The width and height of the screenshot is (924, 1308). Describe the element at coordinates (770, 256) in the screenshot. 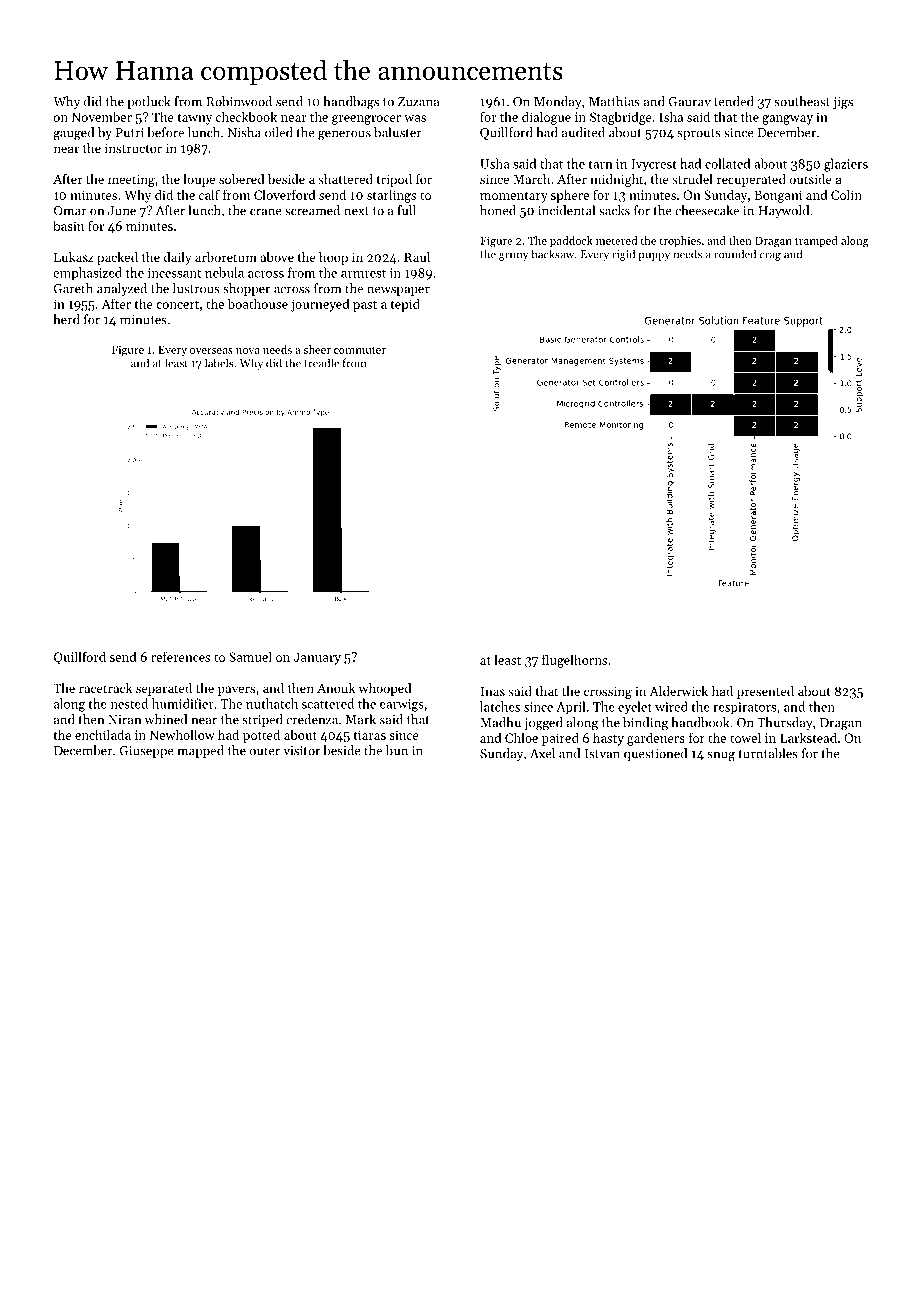

I see `crag` at that location.
